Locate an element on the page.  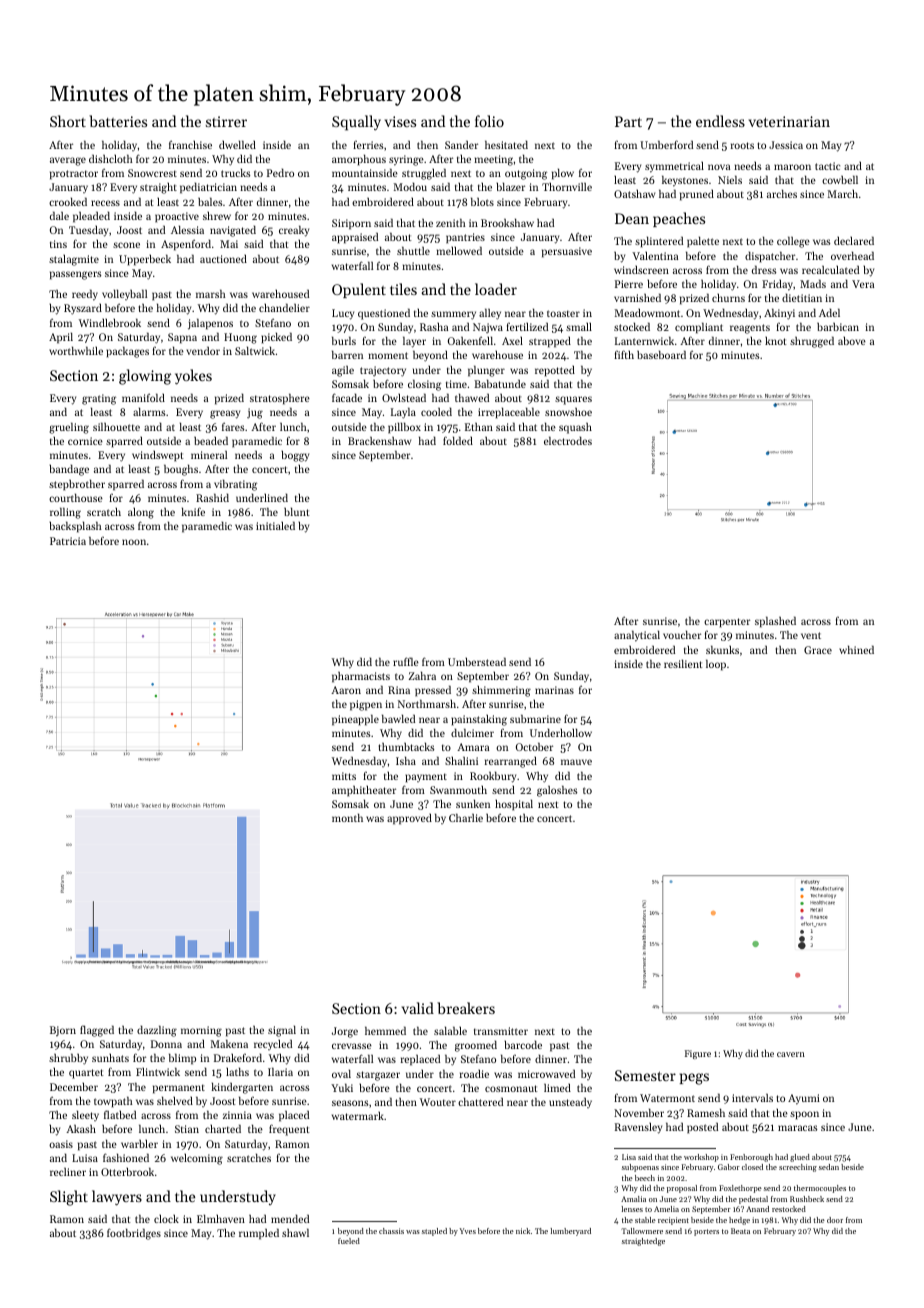
zenith is located at coordinates (451, 223).
